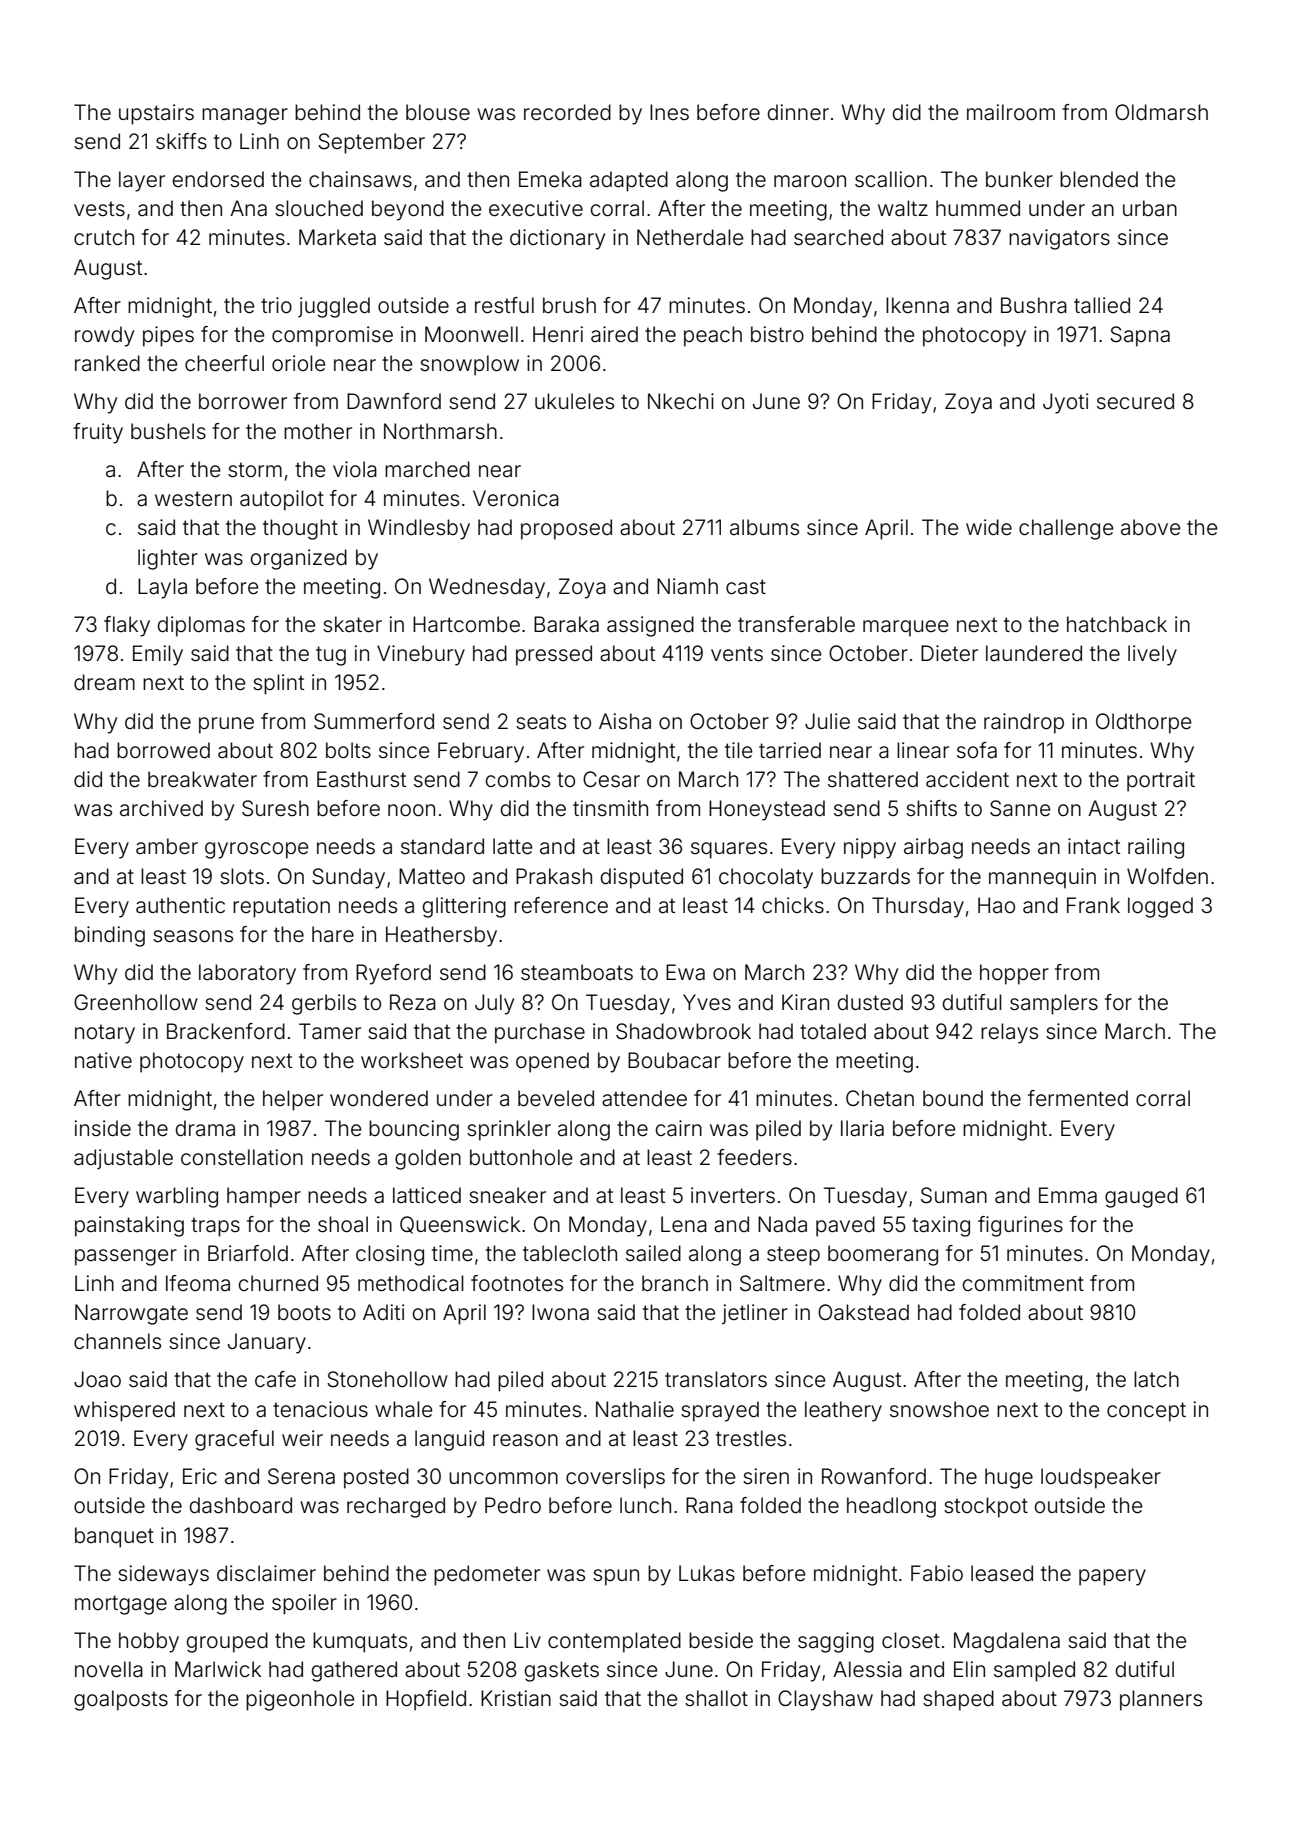 This screenshot has height=1832, width=1295. Describe the element at coordinates (426, 1700) in the screenshot. I see `Hopfield` at that location.
